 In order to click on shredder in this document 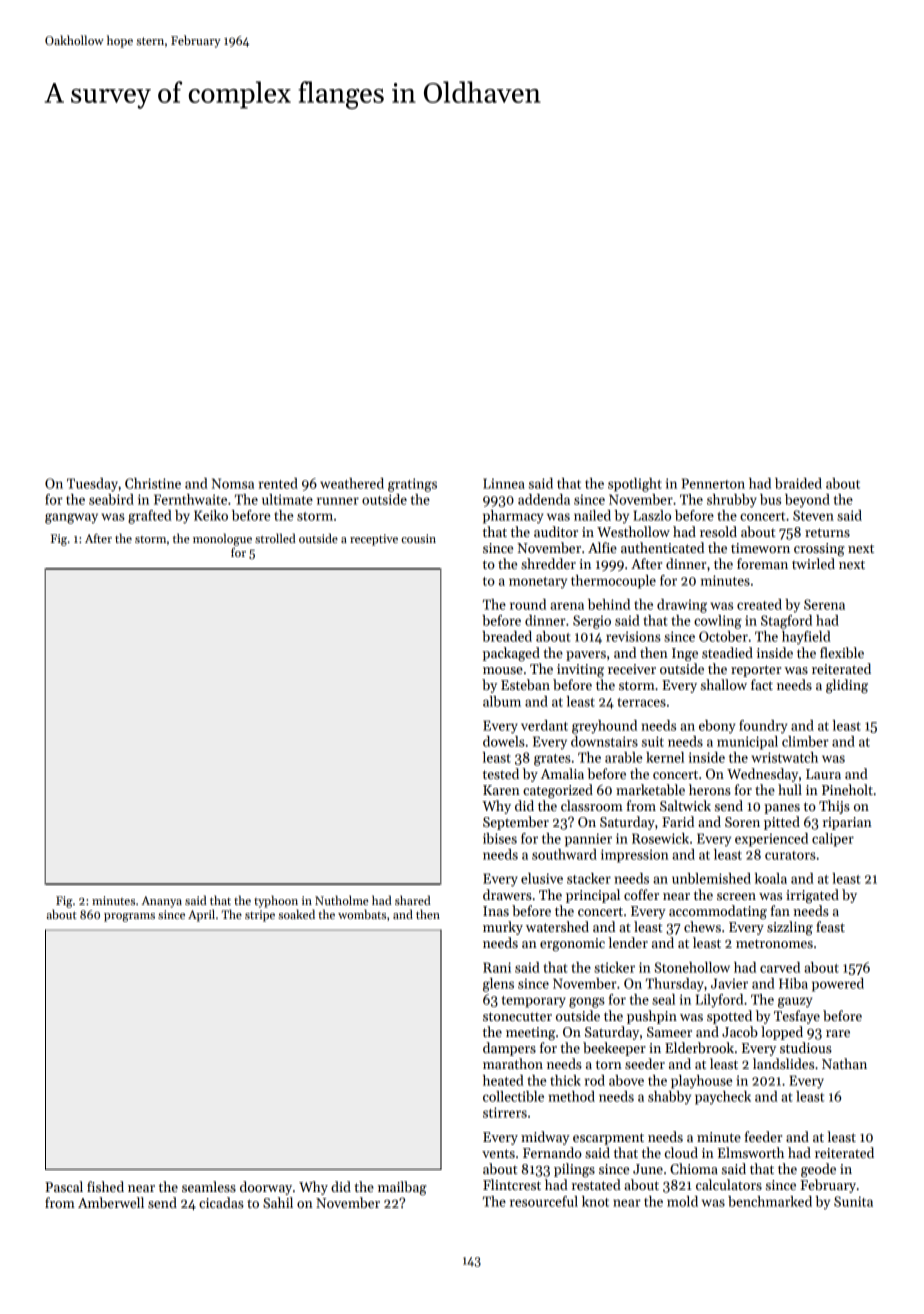, I will do `click(548, 563)`.
